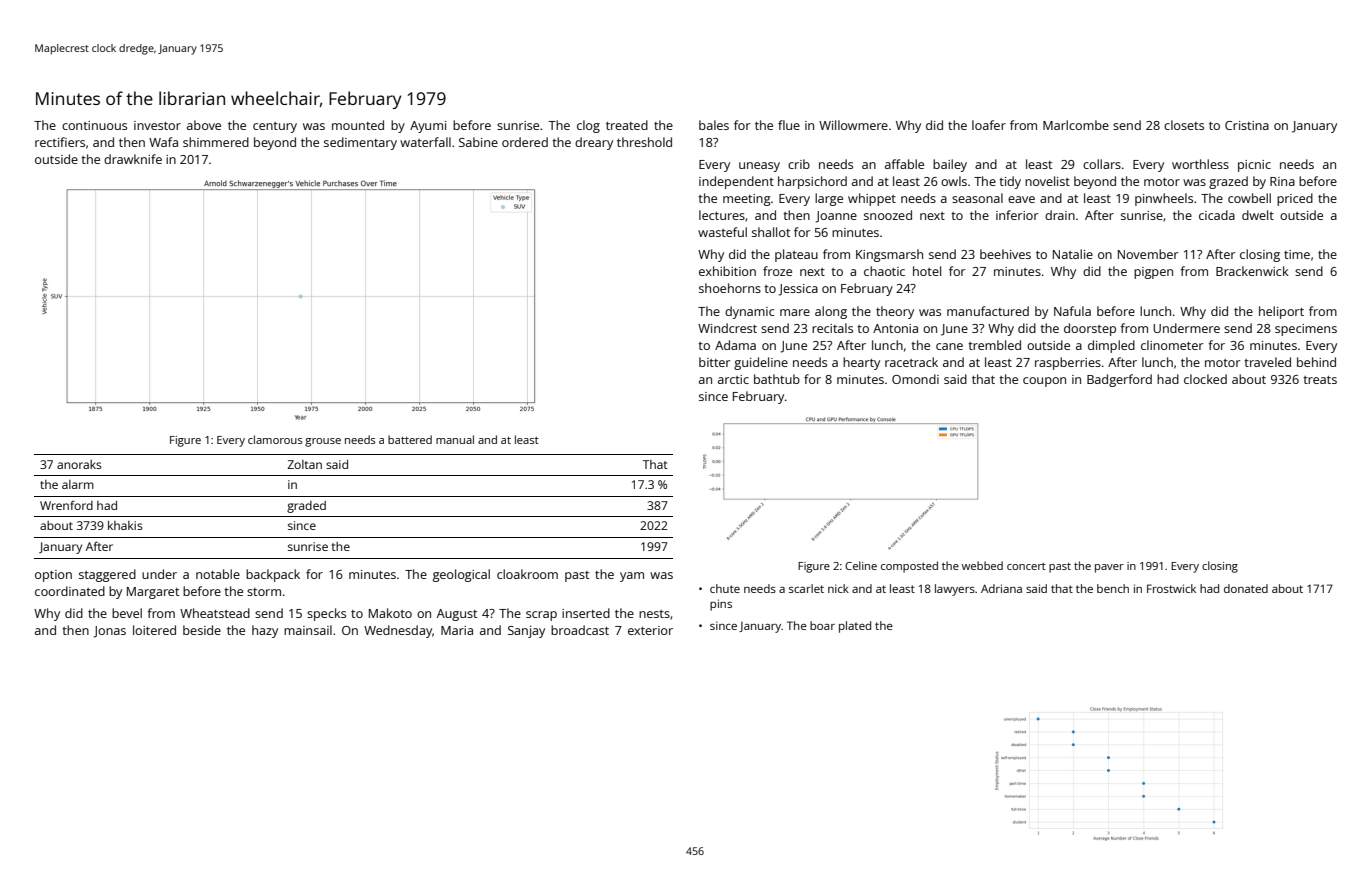  What do you see at coordinates (455, 439) in the document?
I see `manual` at bounding box center [455, 439].
